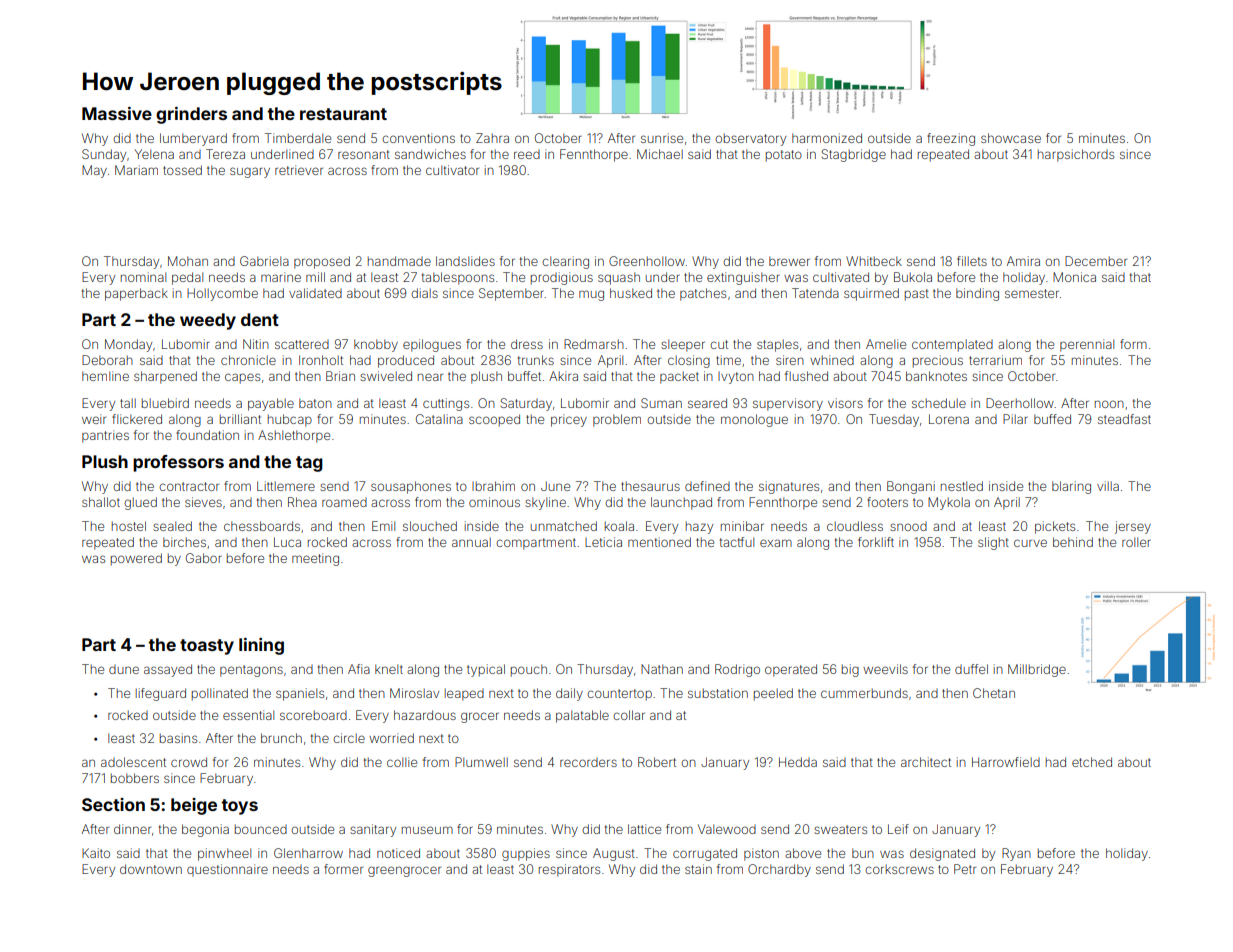 Image resolution: width=1233 pixels, height=952 pixels. I want to click on pricey, so click(569, 420).
